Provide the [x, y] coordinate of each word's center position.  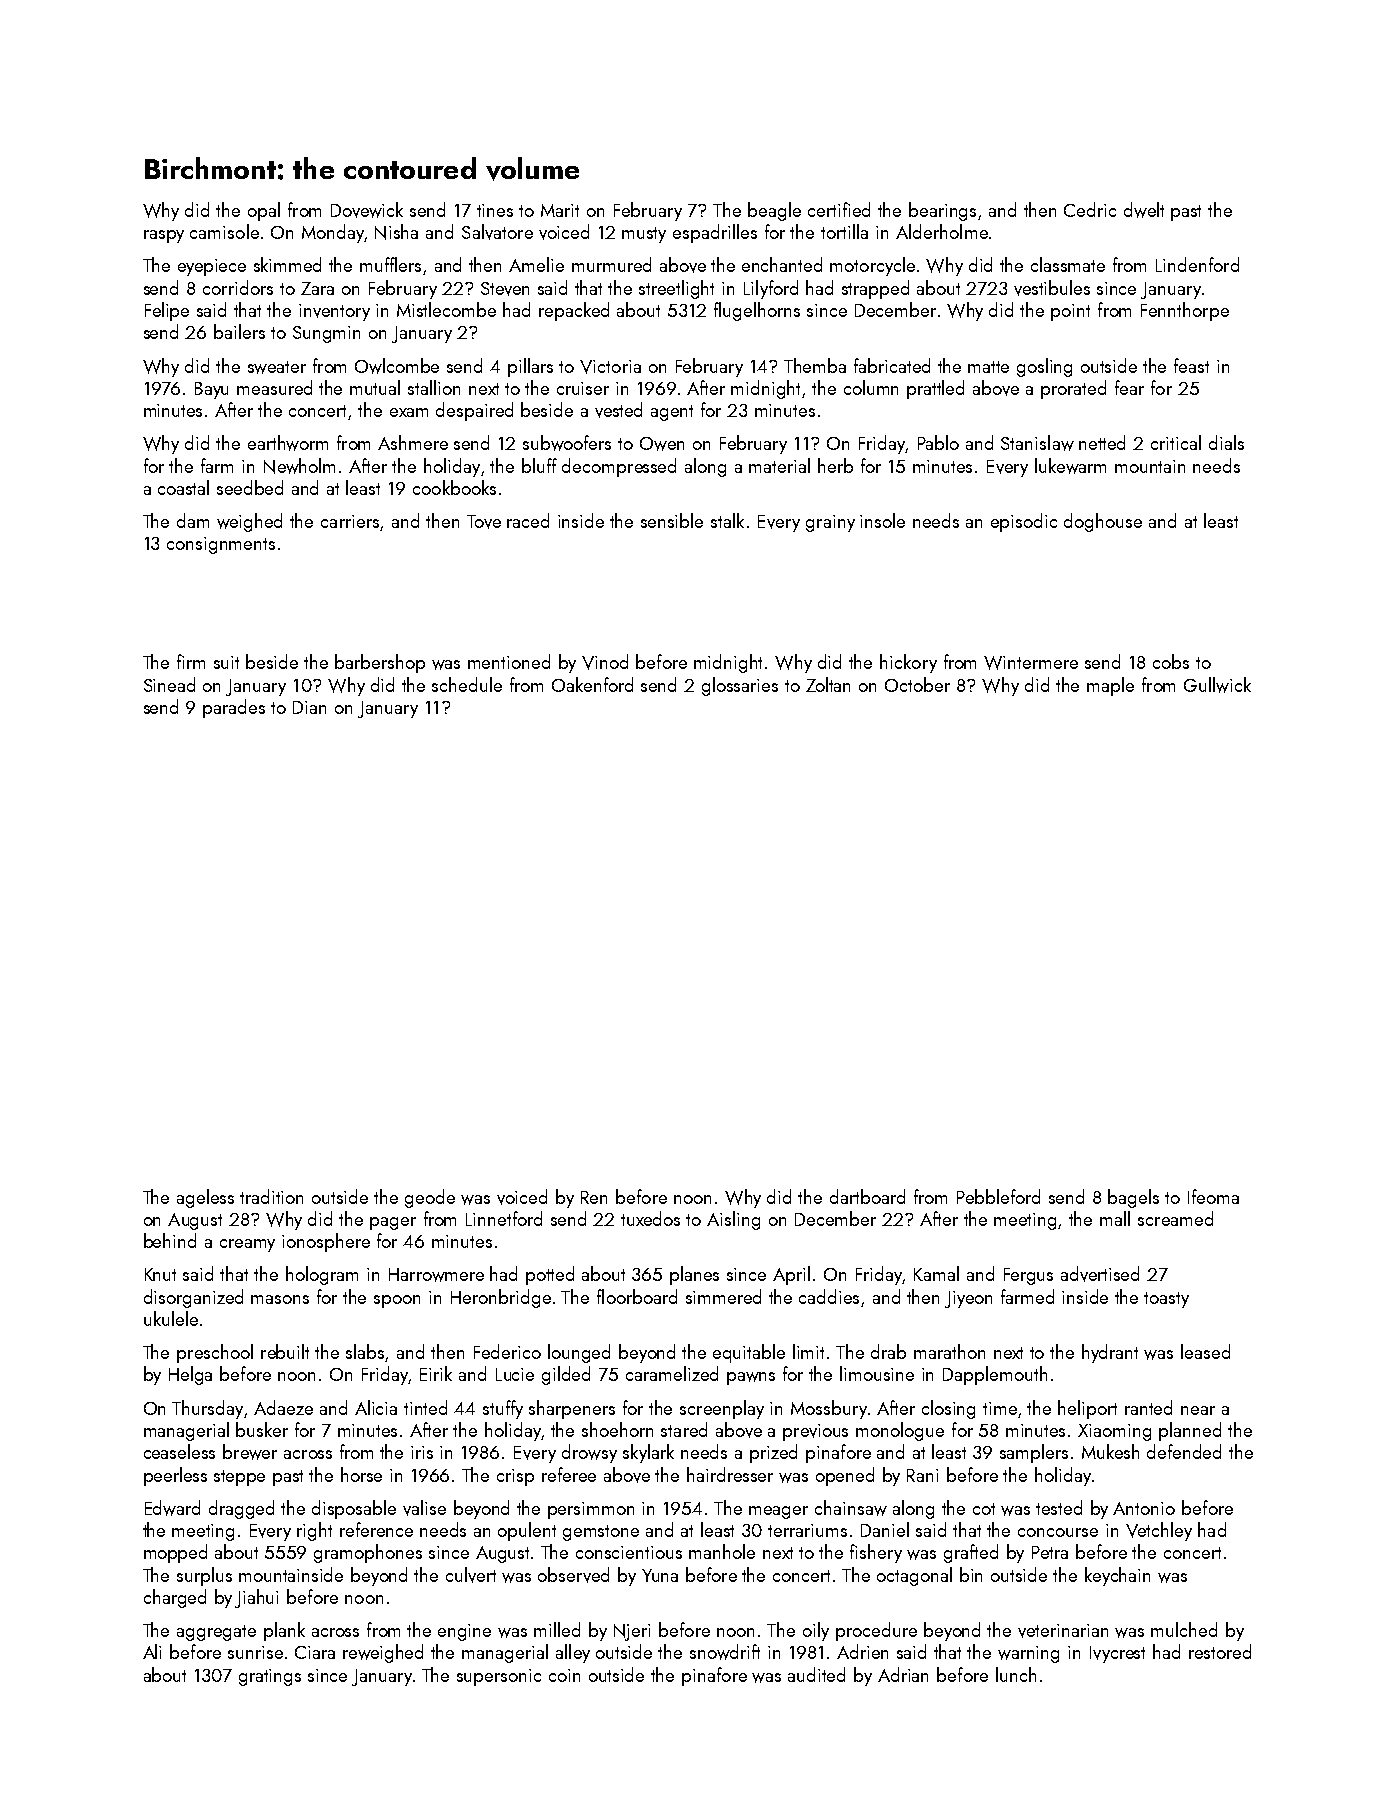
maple [1110, 686]
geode [430, 1198]
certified [839, 209]
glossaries [740, 686]
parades [234, 708]
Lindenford [1197, 264]
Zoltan [828, 684]
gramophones [368, 1553]
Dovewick [367, 210]
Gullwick [1217, 685]
